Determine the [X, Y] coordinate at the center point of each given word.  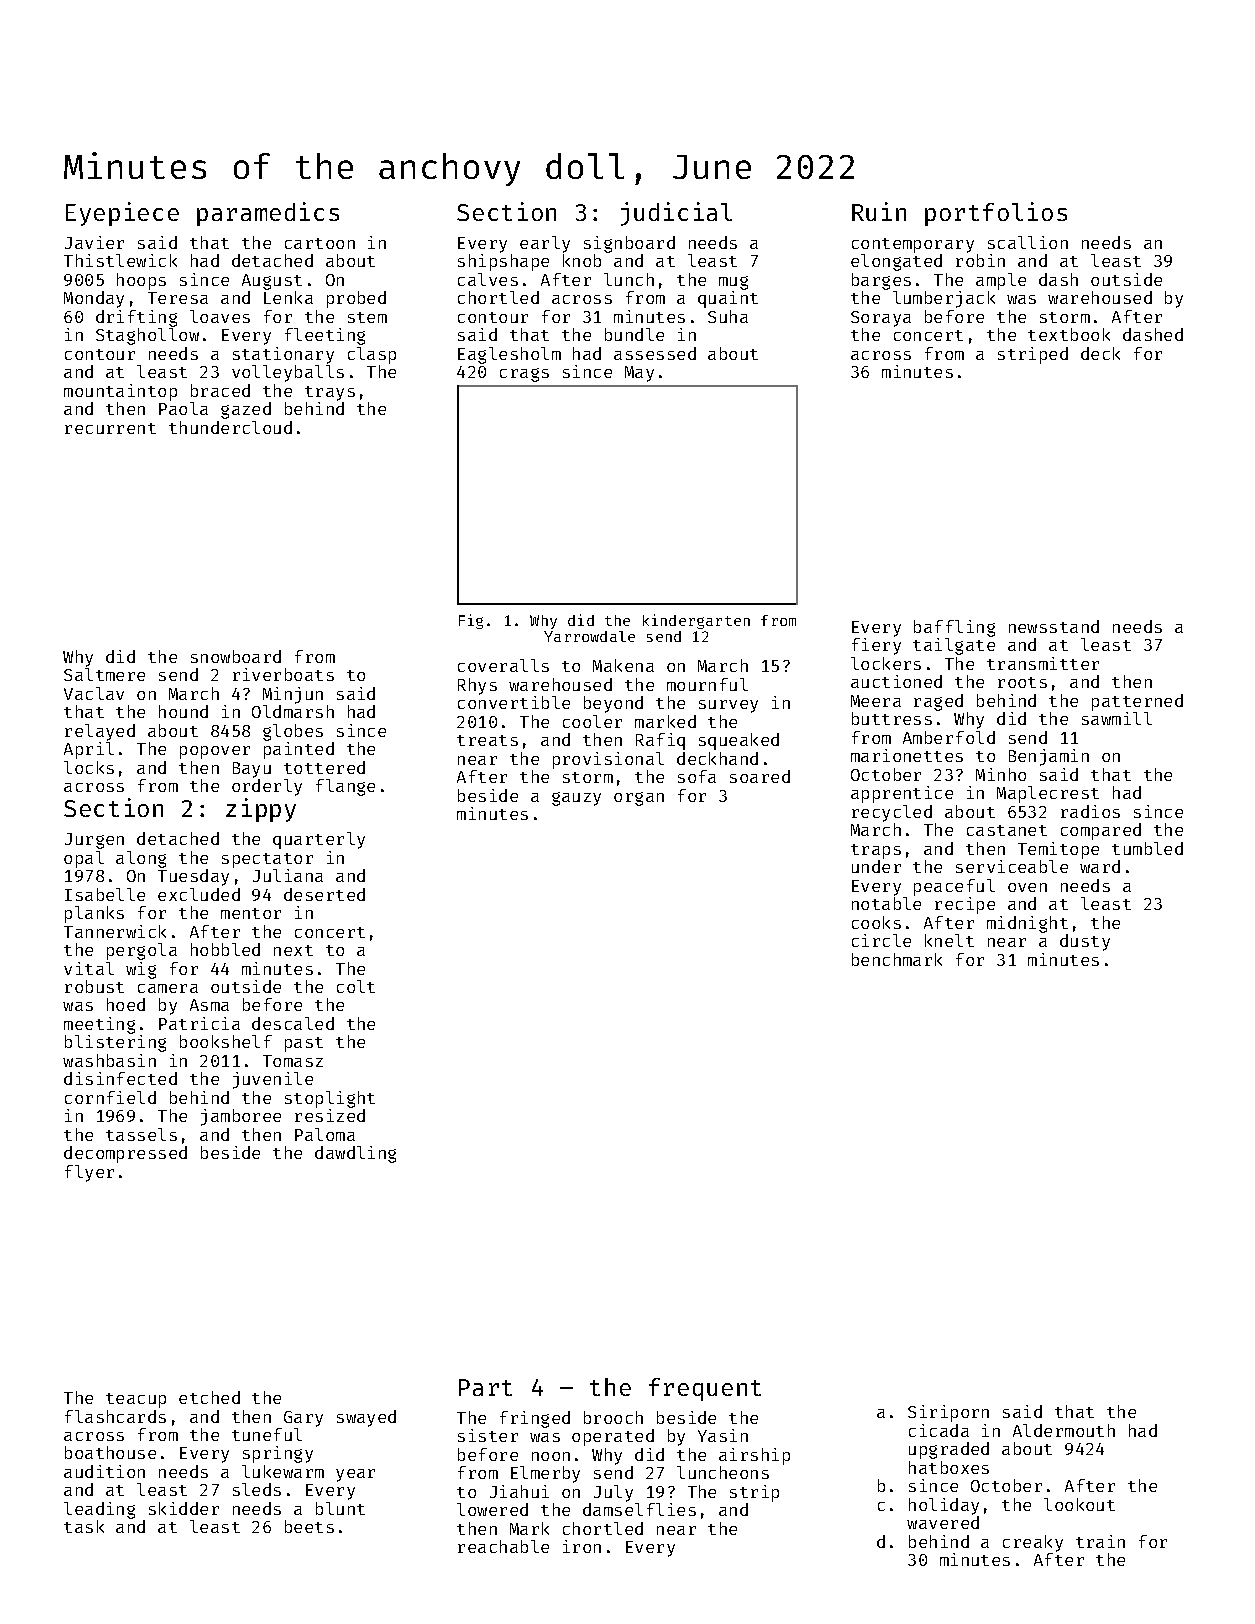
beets [309, 1526]
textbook [1069, 334]
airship [754, 1456]
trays [330, 393]
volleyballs [288, 373]
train [1100, 1541]
